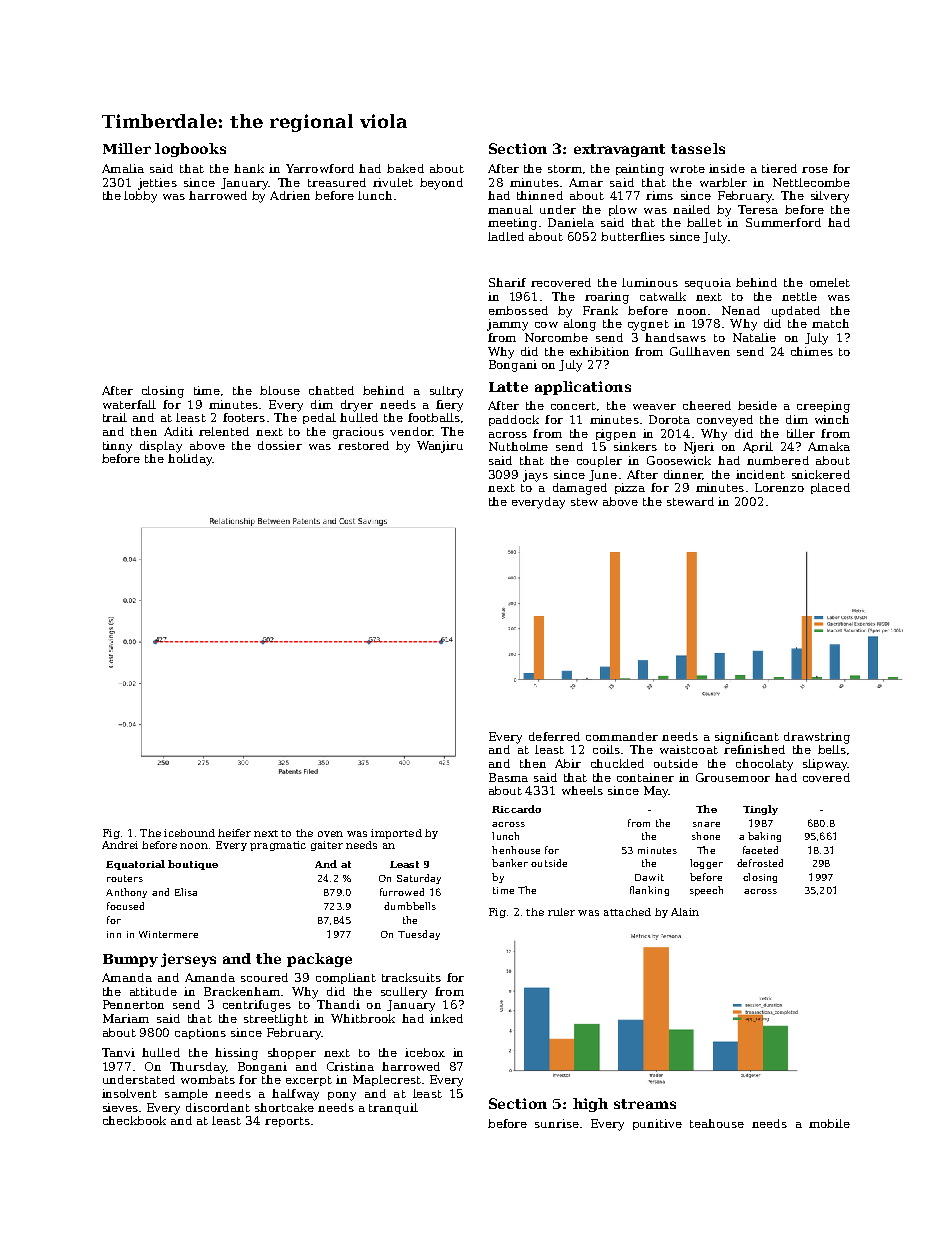  What do you see at coordinates (783, 222) in the screenshot?
I see `Summerford` at bounding box center [783, 222].
